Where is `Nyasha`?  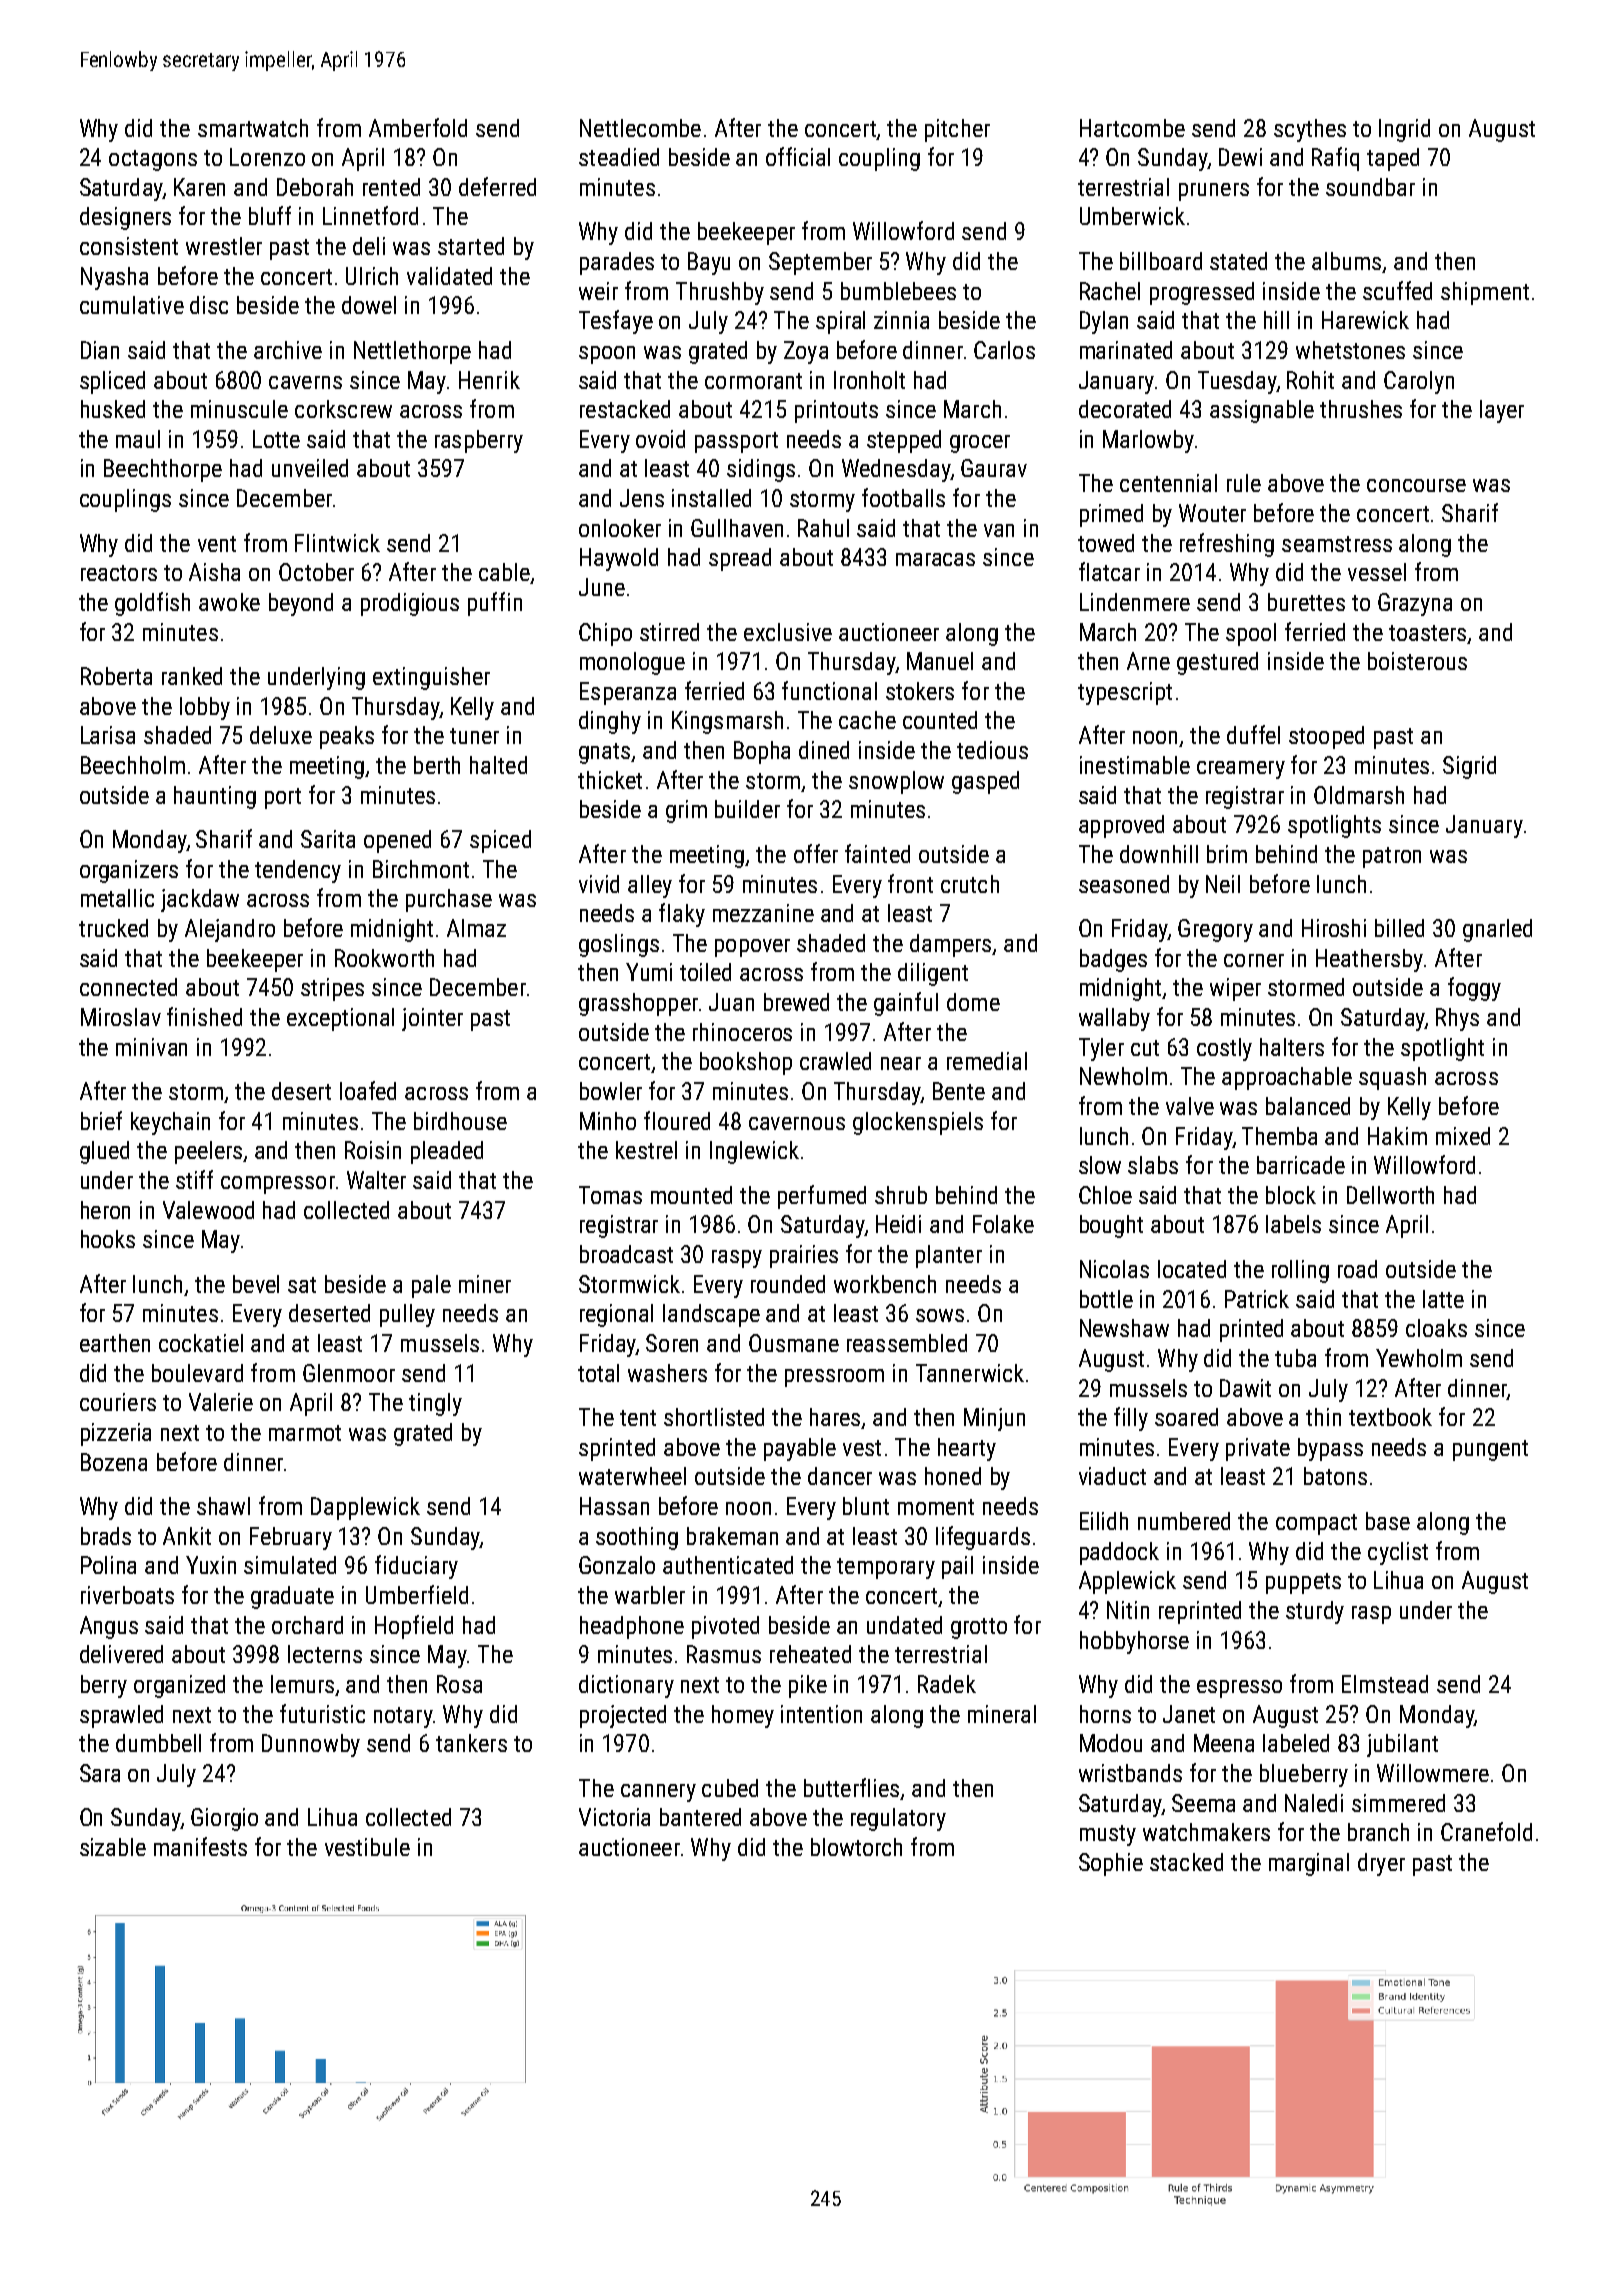 Nyasha is located at coordinates (114, 278).
